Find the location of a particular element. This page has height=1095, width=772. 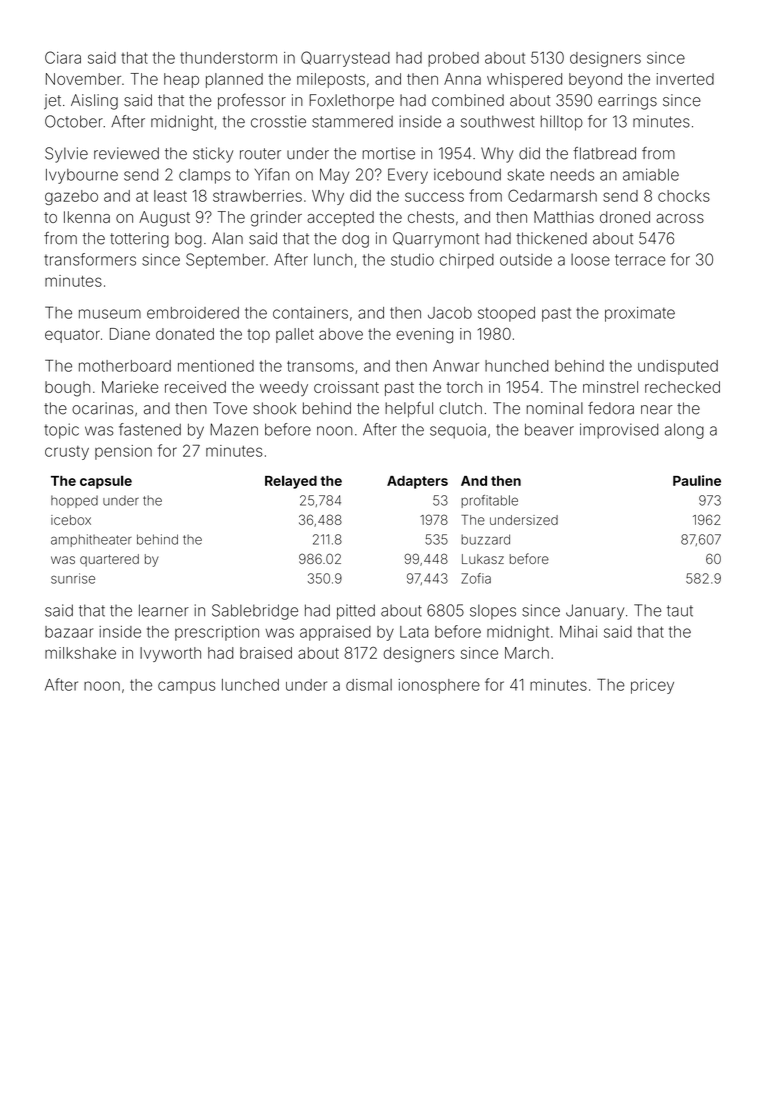

flatbread is located at coordinates (604, 153).
